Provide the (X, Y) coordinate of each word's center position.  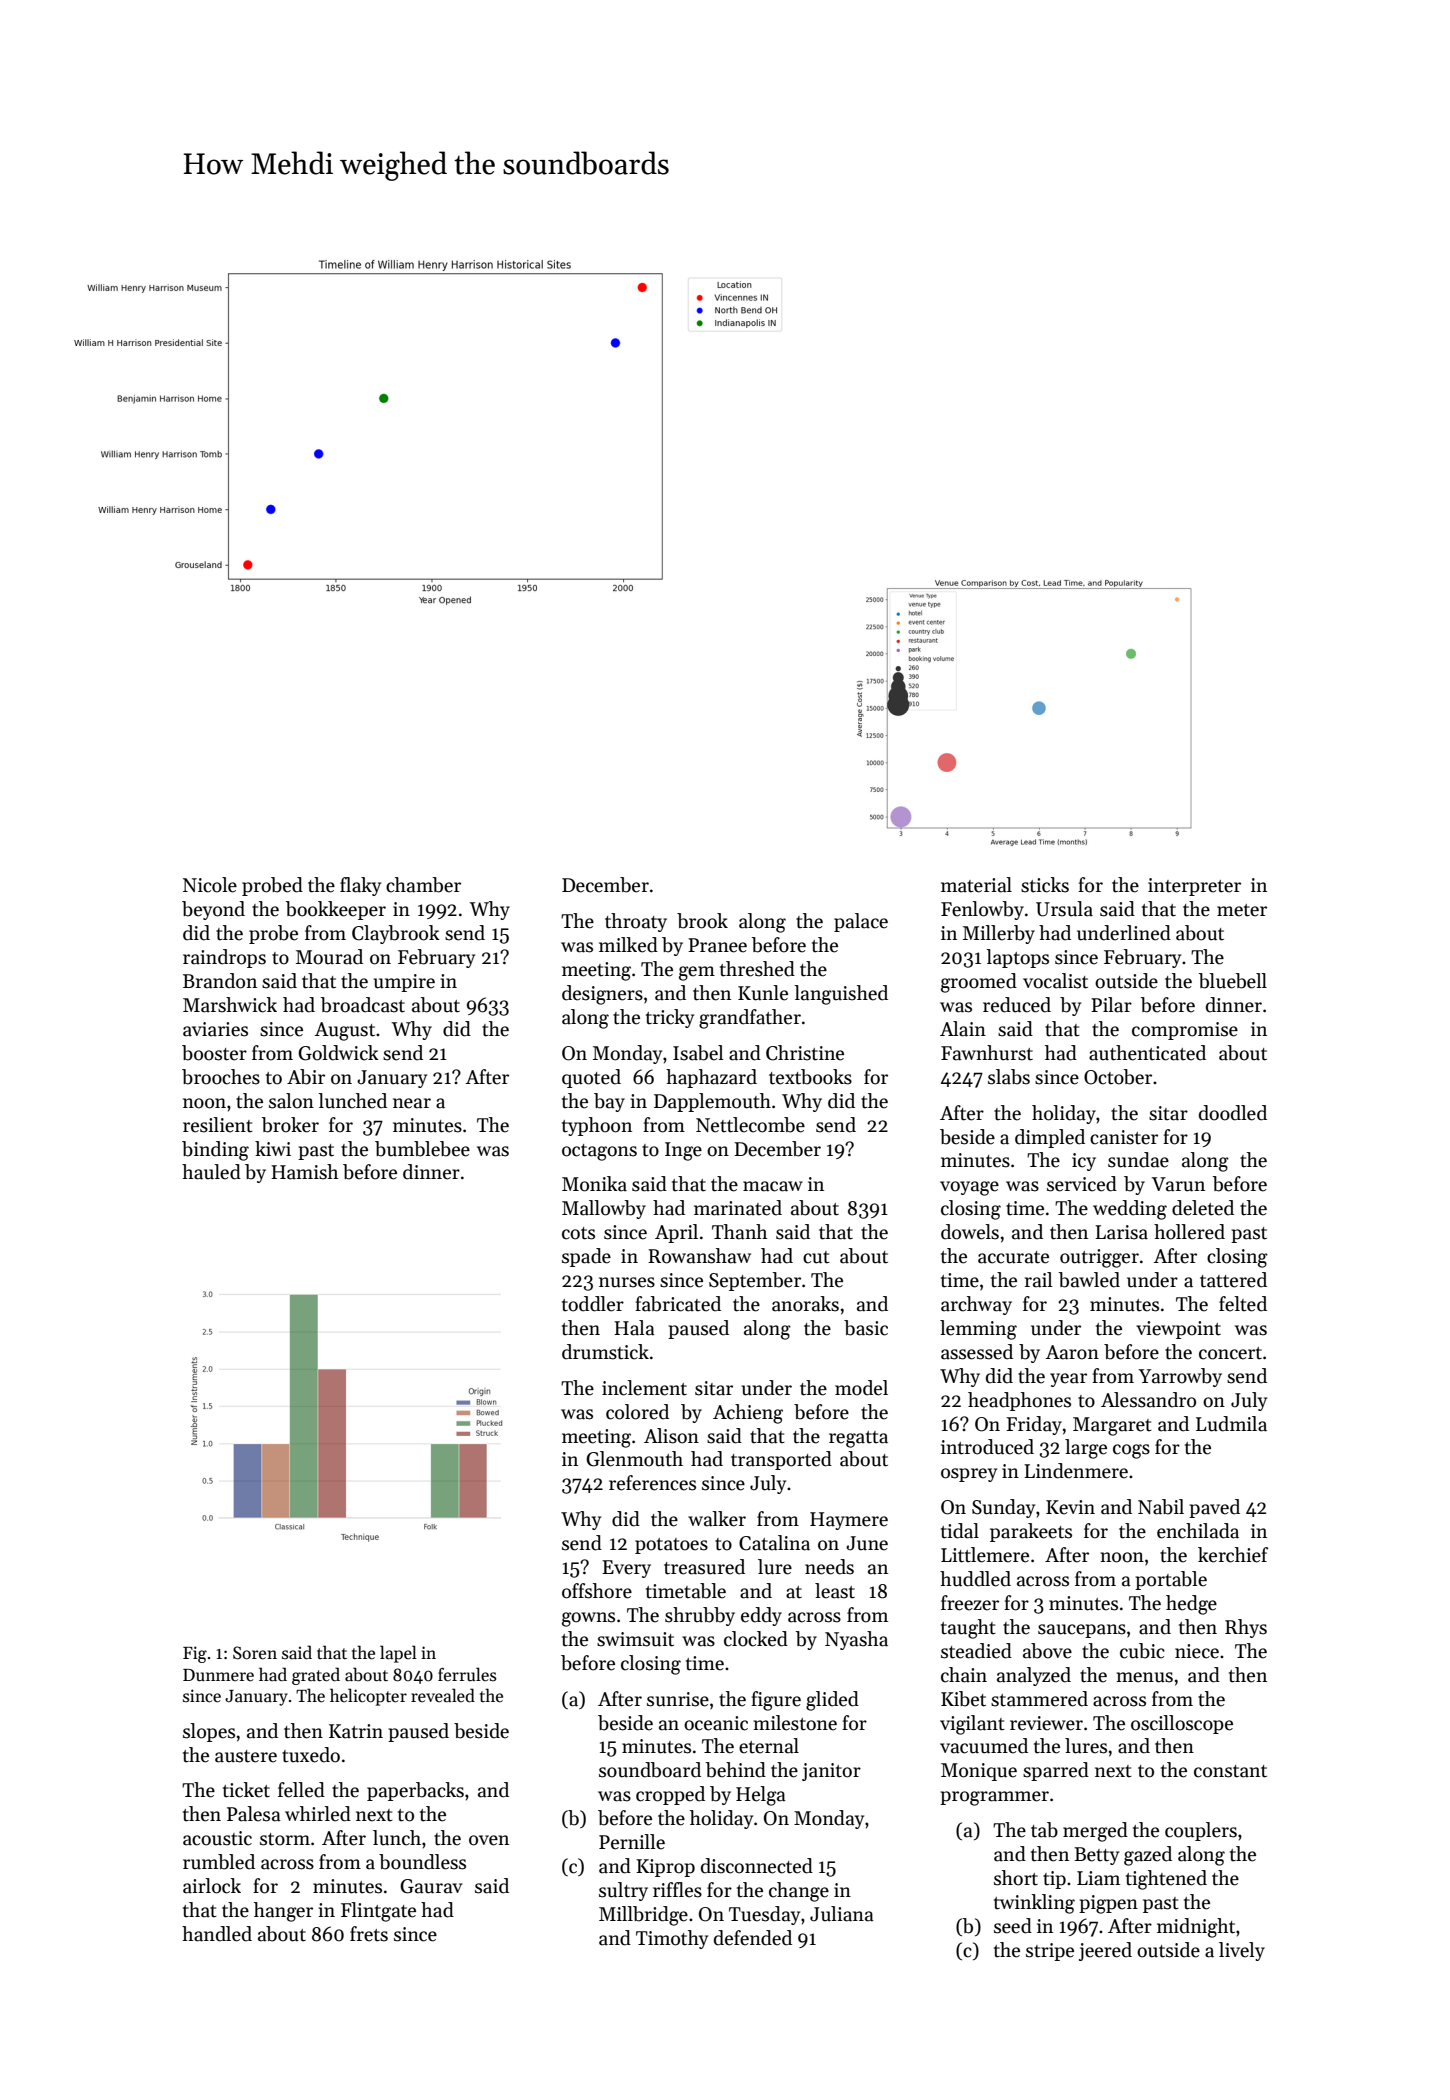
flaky (360, 886)
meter (1242, 910)
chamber (423, 885)
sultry (623, 1891)
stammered (1039, 1699)
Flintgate (378, 1912)
